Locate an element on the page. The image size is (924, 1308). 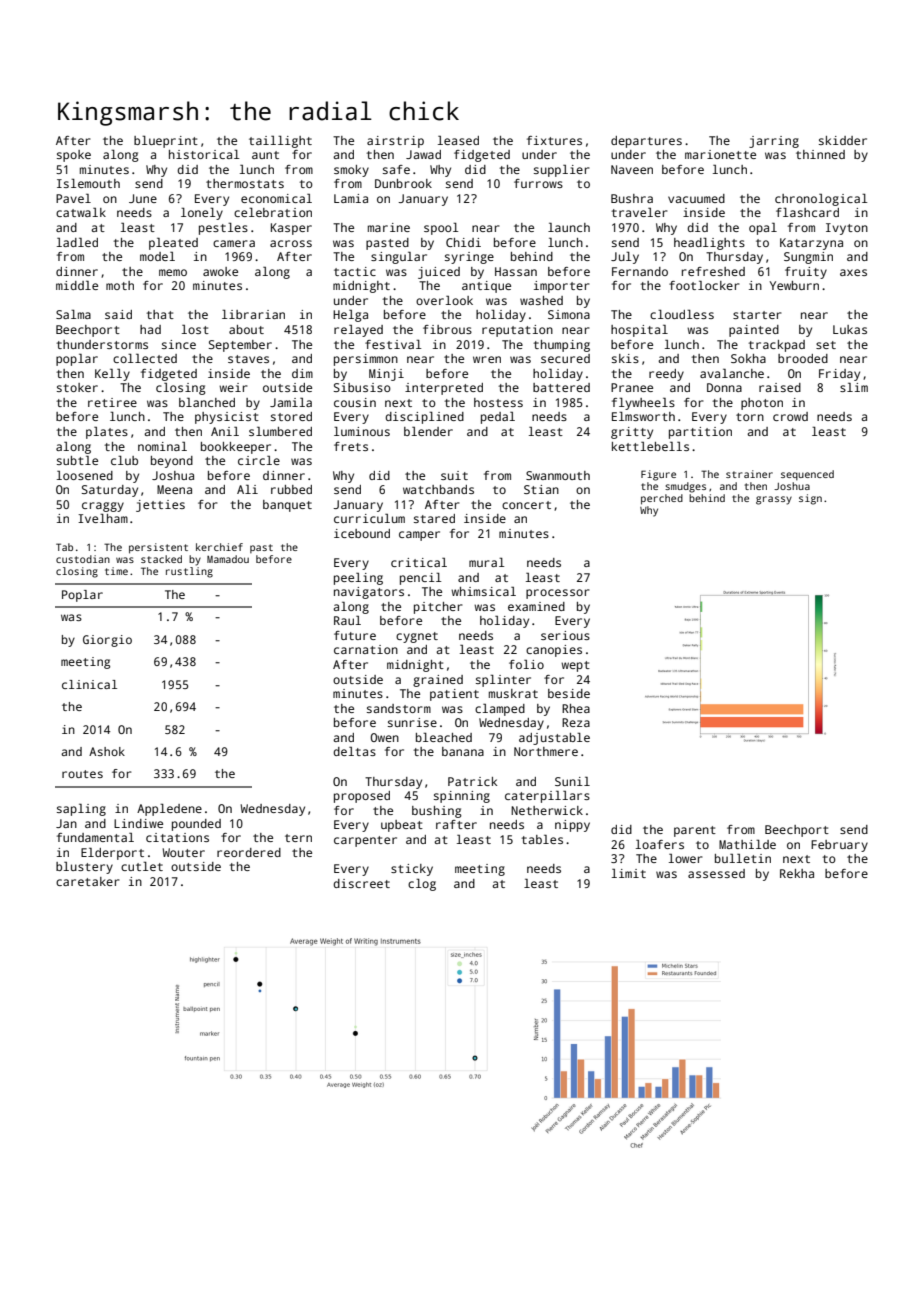
wept is located at coordinates (575, 666).
